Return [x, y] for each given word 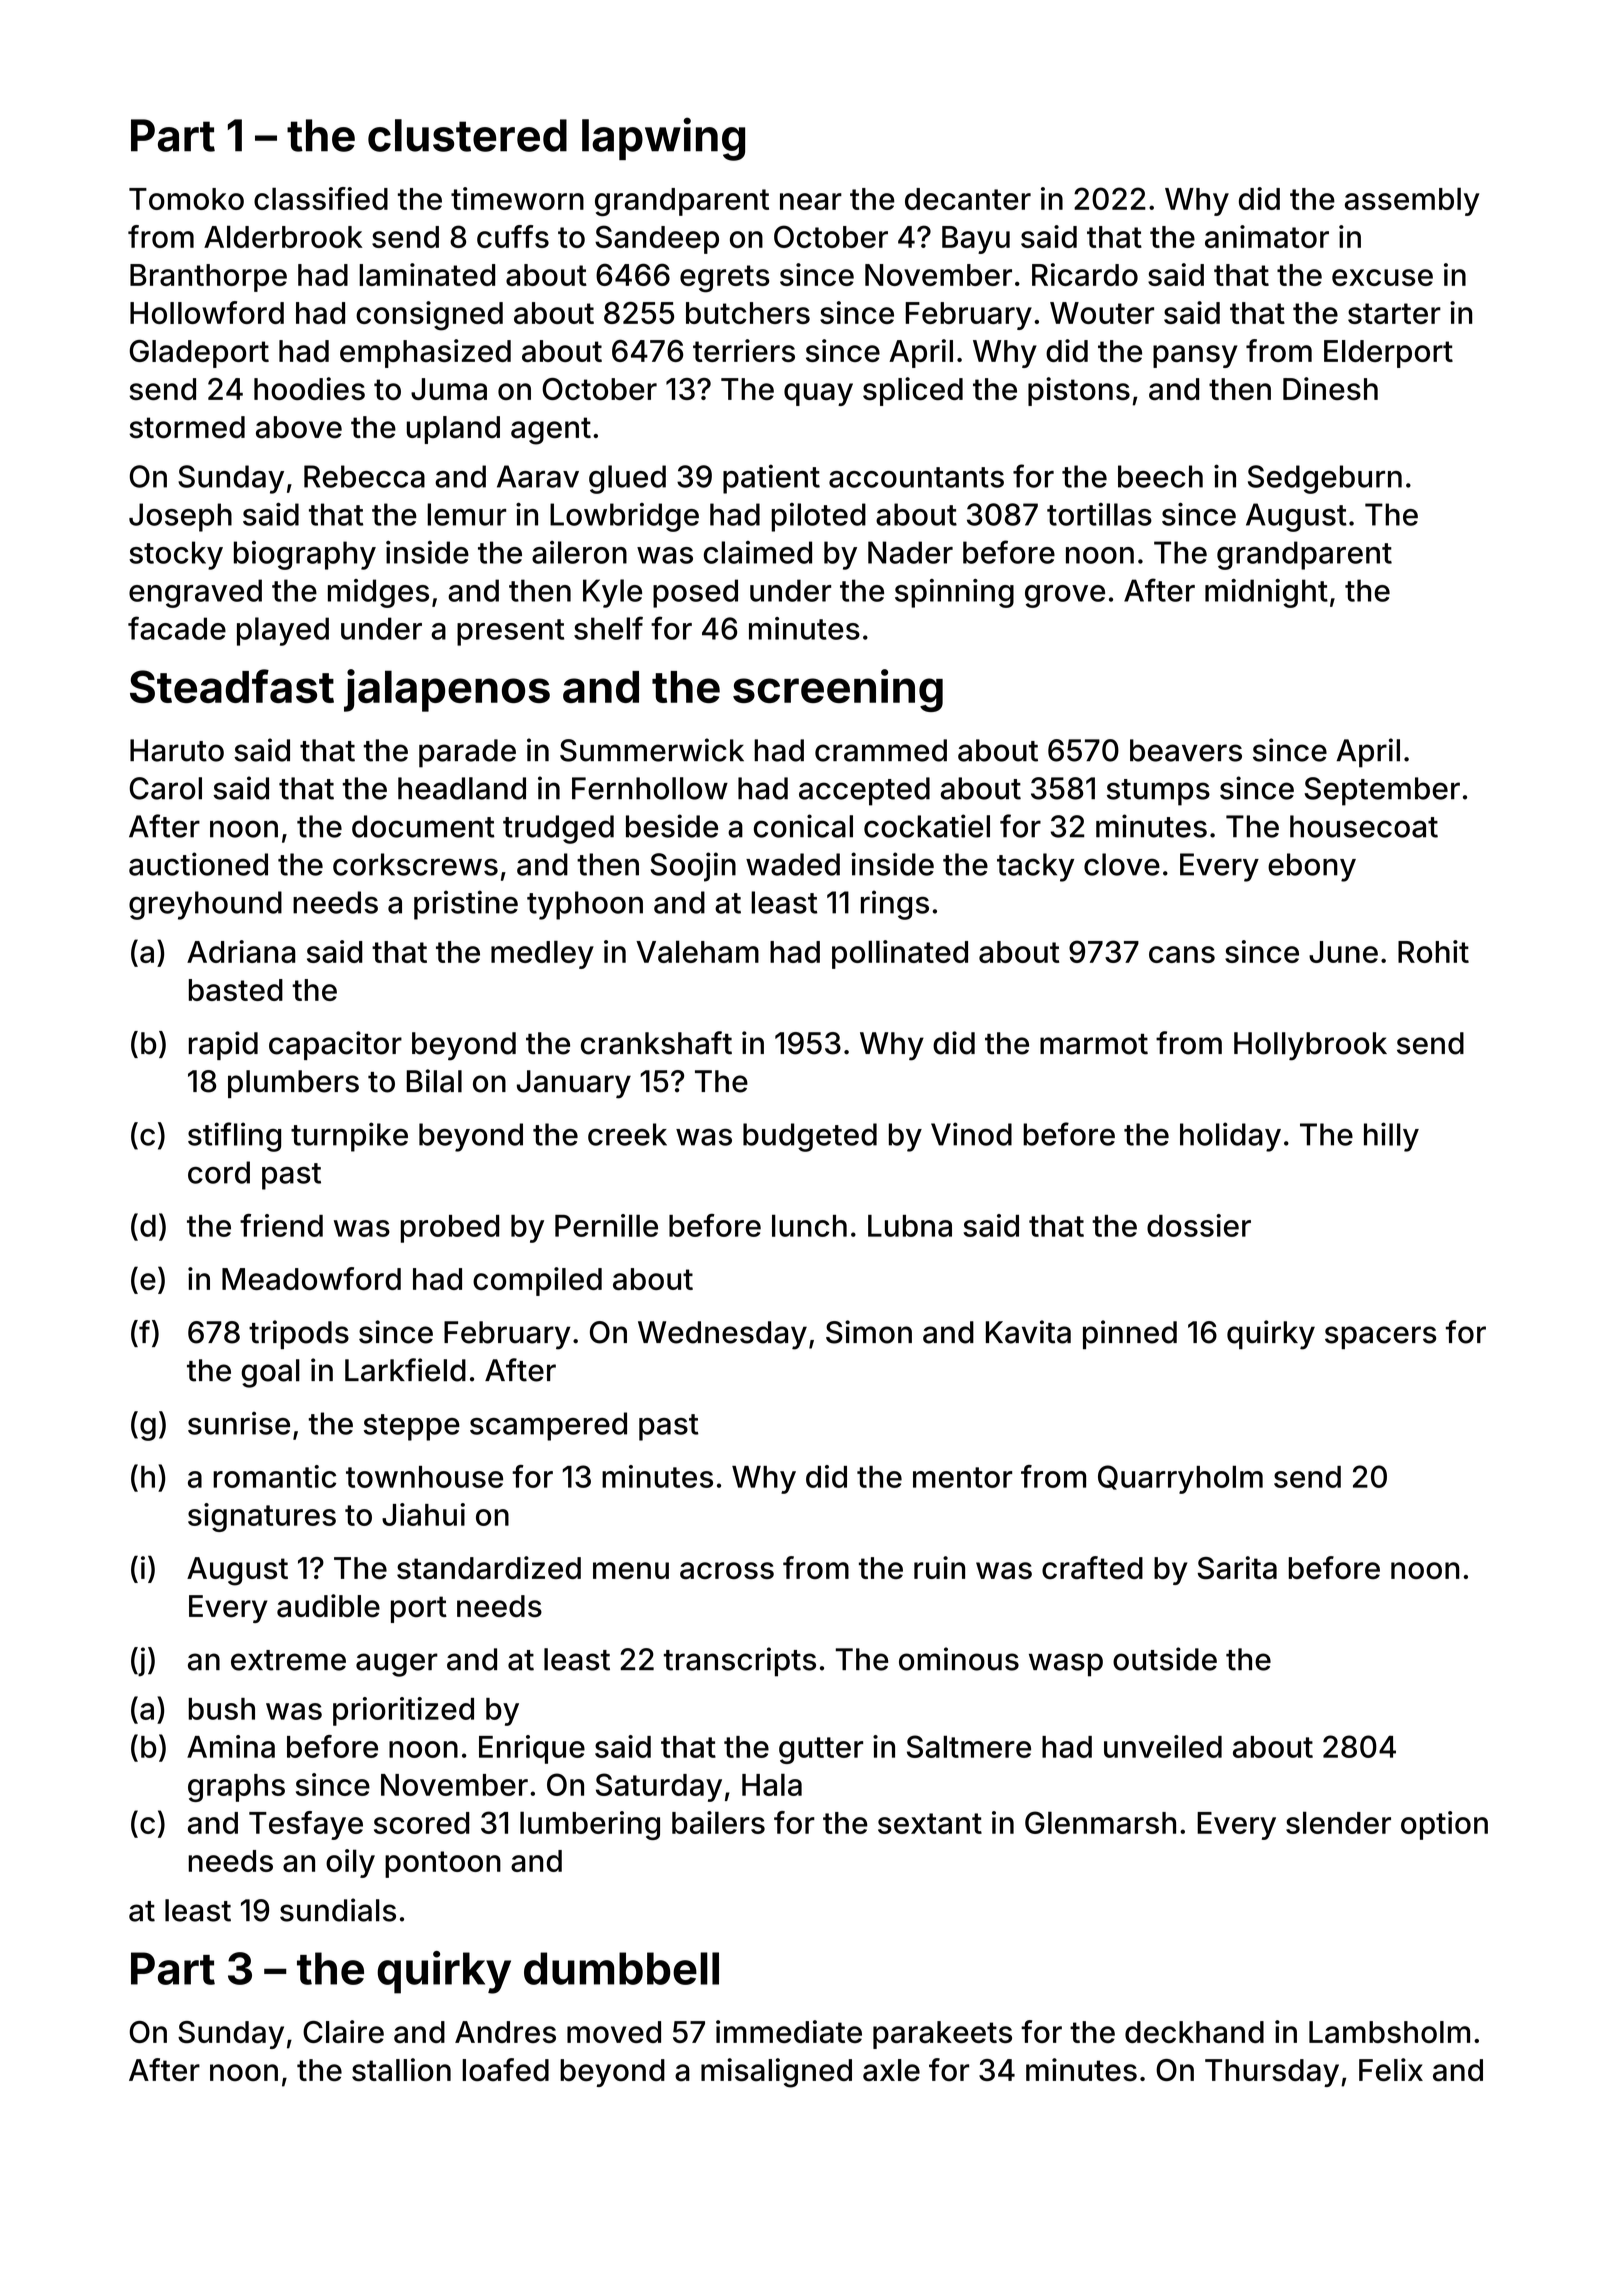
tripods [299, 1334]
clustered [467, 135]
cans [1182, 954]
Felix [1391, 2070]
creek [627, 1134]
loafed [505, 2070]
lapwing [663, 139]
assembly [1412, 201]
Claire [343, 2031]
